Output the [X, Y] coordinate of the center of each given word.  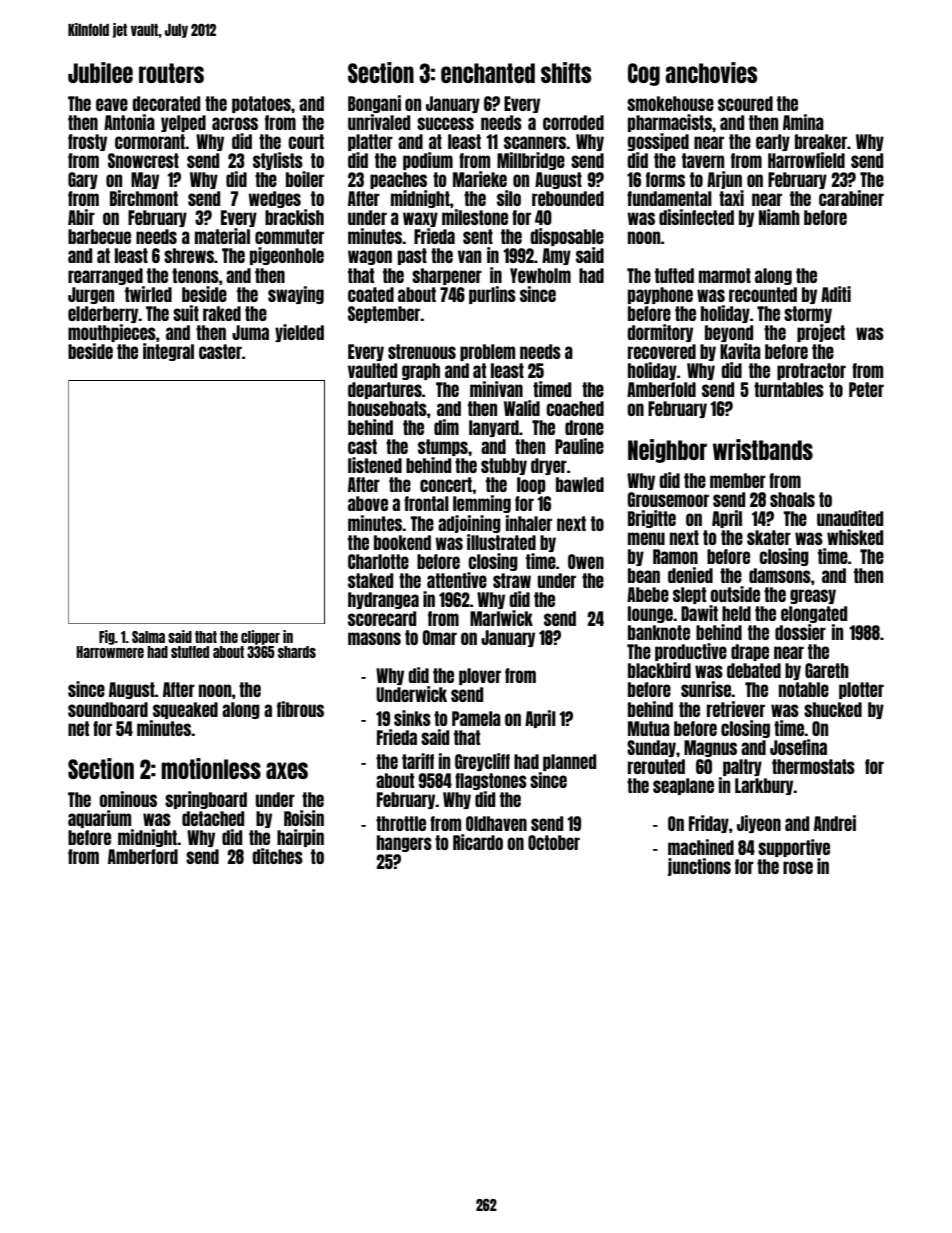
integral [168, 352]
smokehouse [670, 103]
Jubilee [100, 72]
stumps [443, 447]
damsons [780, 575]
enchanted [488, 73]
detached [213, 818]
